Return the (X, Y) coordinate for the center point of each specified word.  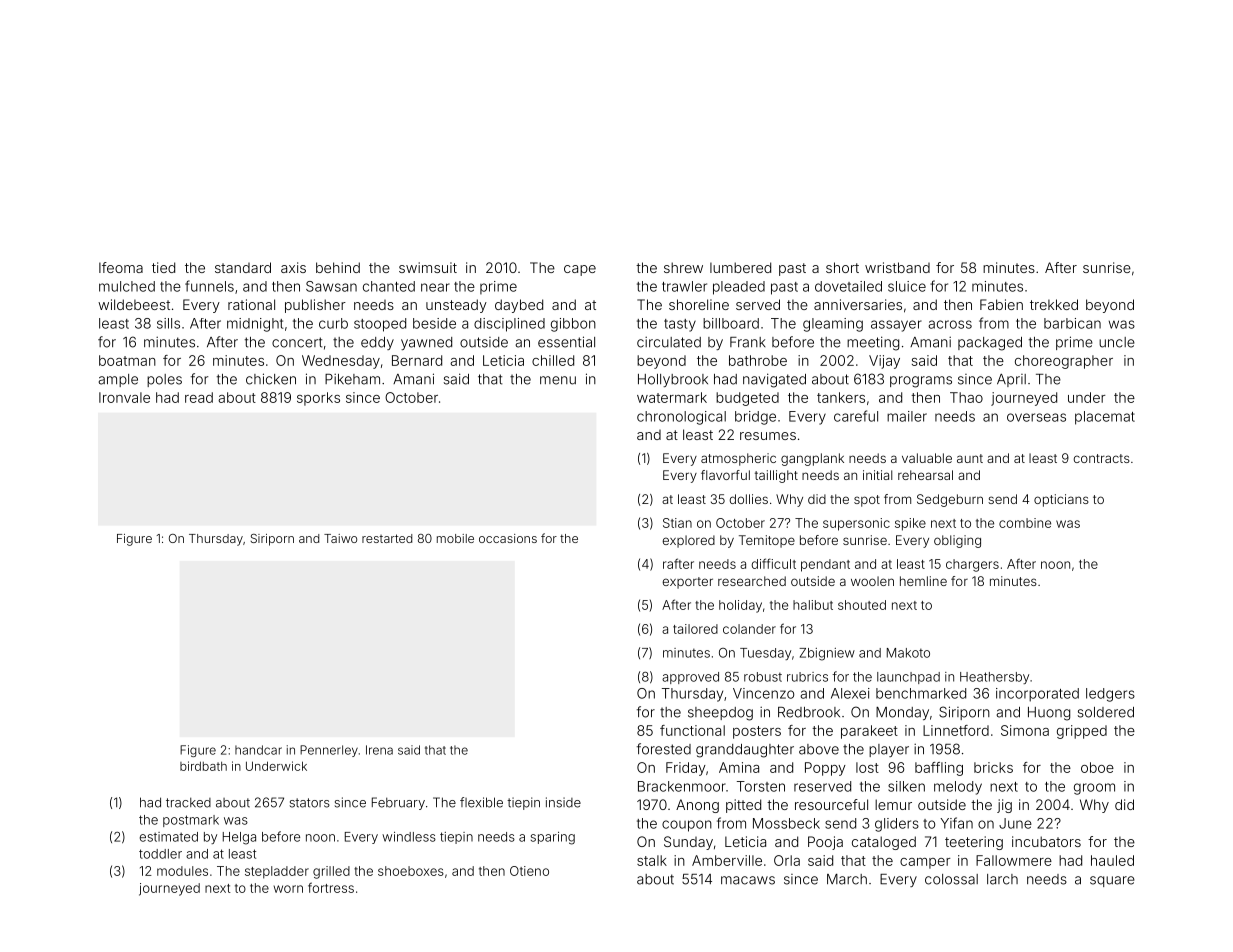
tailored (695, 629)
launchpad (908, 678)
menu (558, 380)
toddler (160, 854)
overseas (1036, 417)
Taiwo (340, 538)
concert (297, 342)
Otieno (529, 871)
